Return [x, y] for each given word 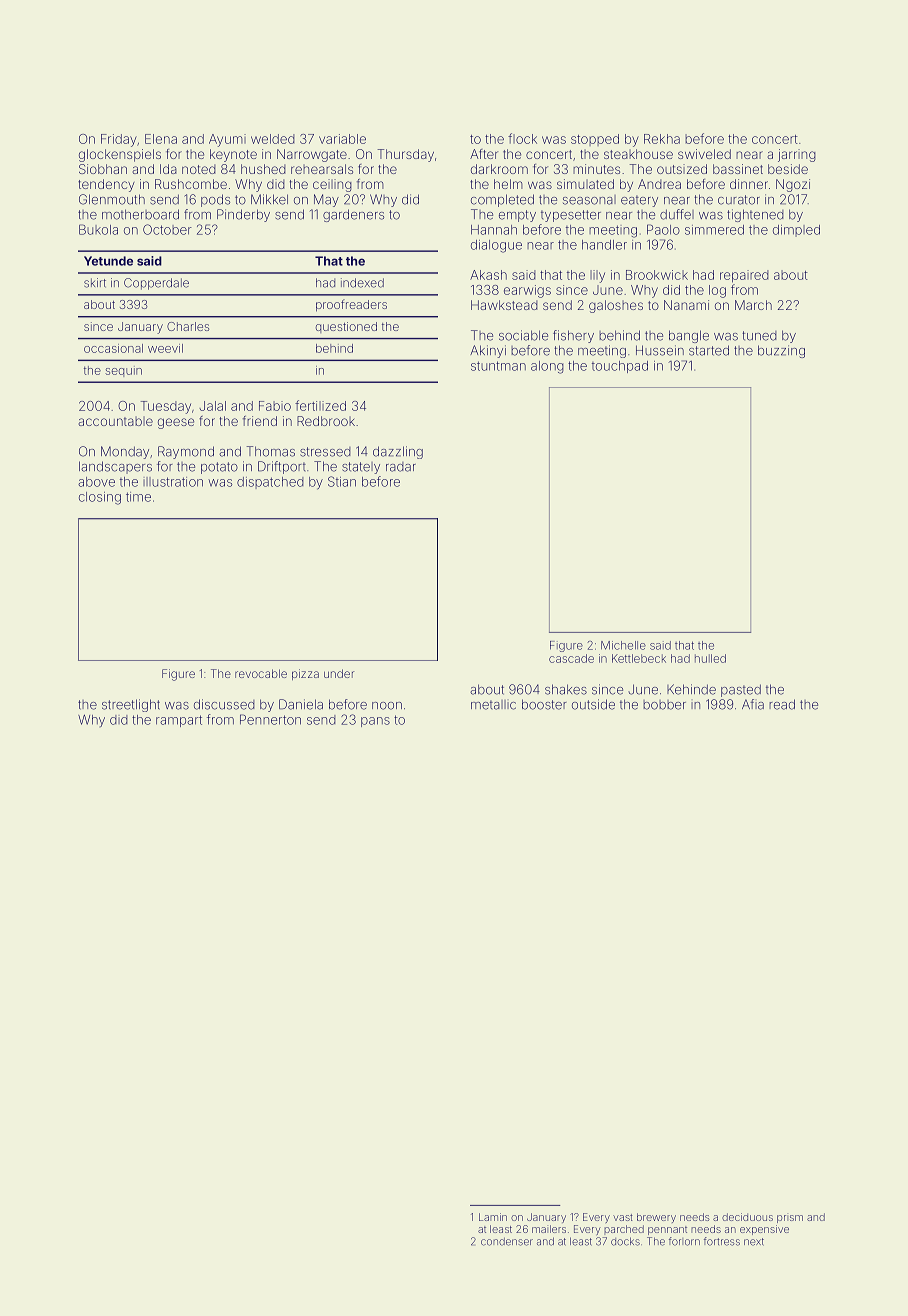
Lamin [493, 1217]
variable [342, 139]
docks [625, 1241]
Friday [119, 140]
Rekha [662, 139]
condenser [507, 1242]
